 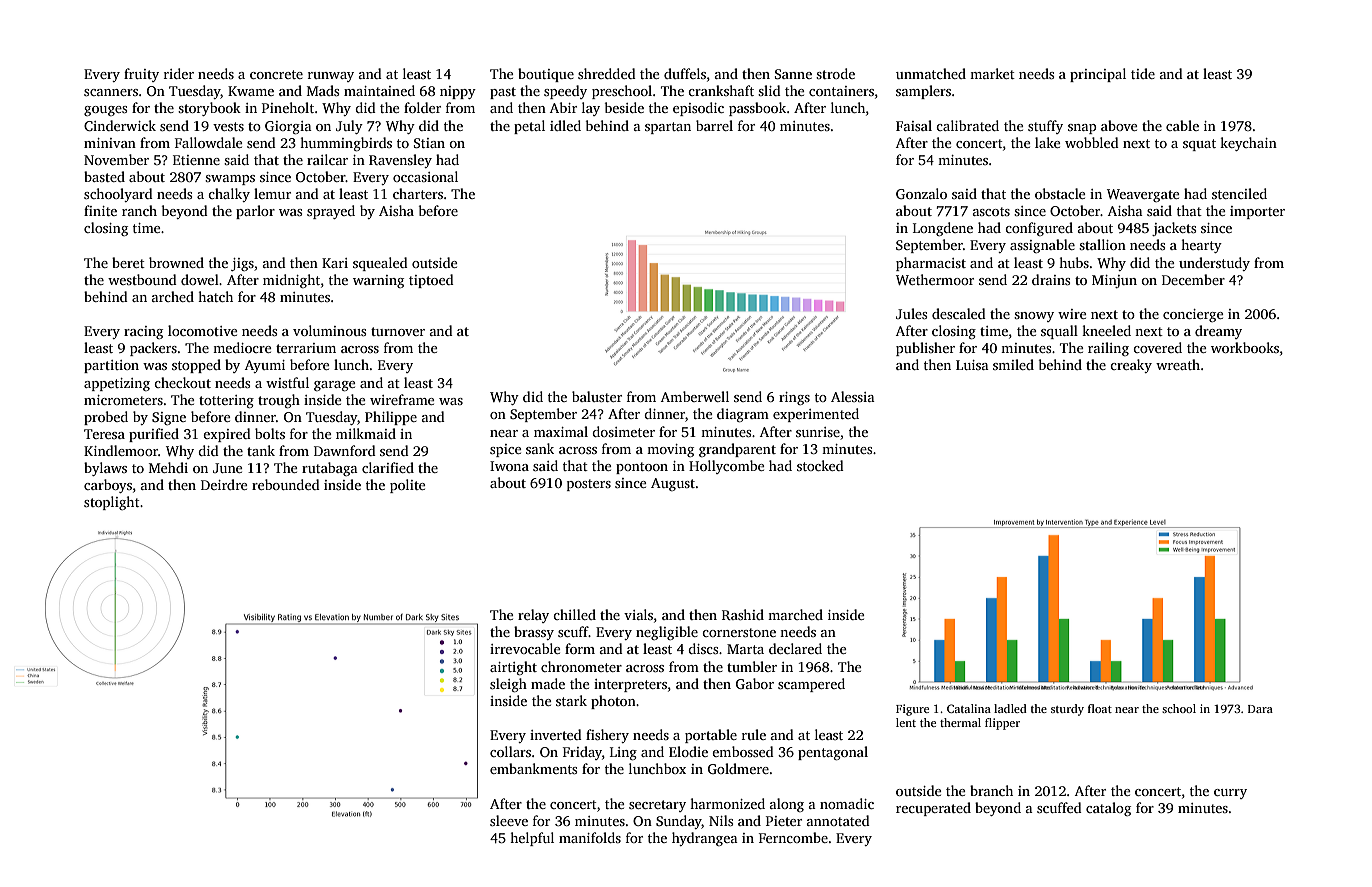 What do you see at coordinates (1260, 709) in the image?
I see `Dara` at bounding box center [1260, 709].
